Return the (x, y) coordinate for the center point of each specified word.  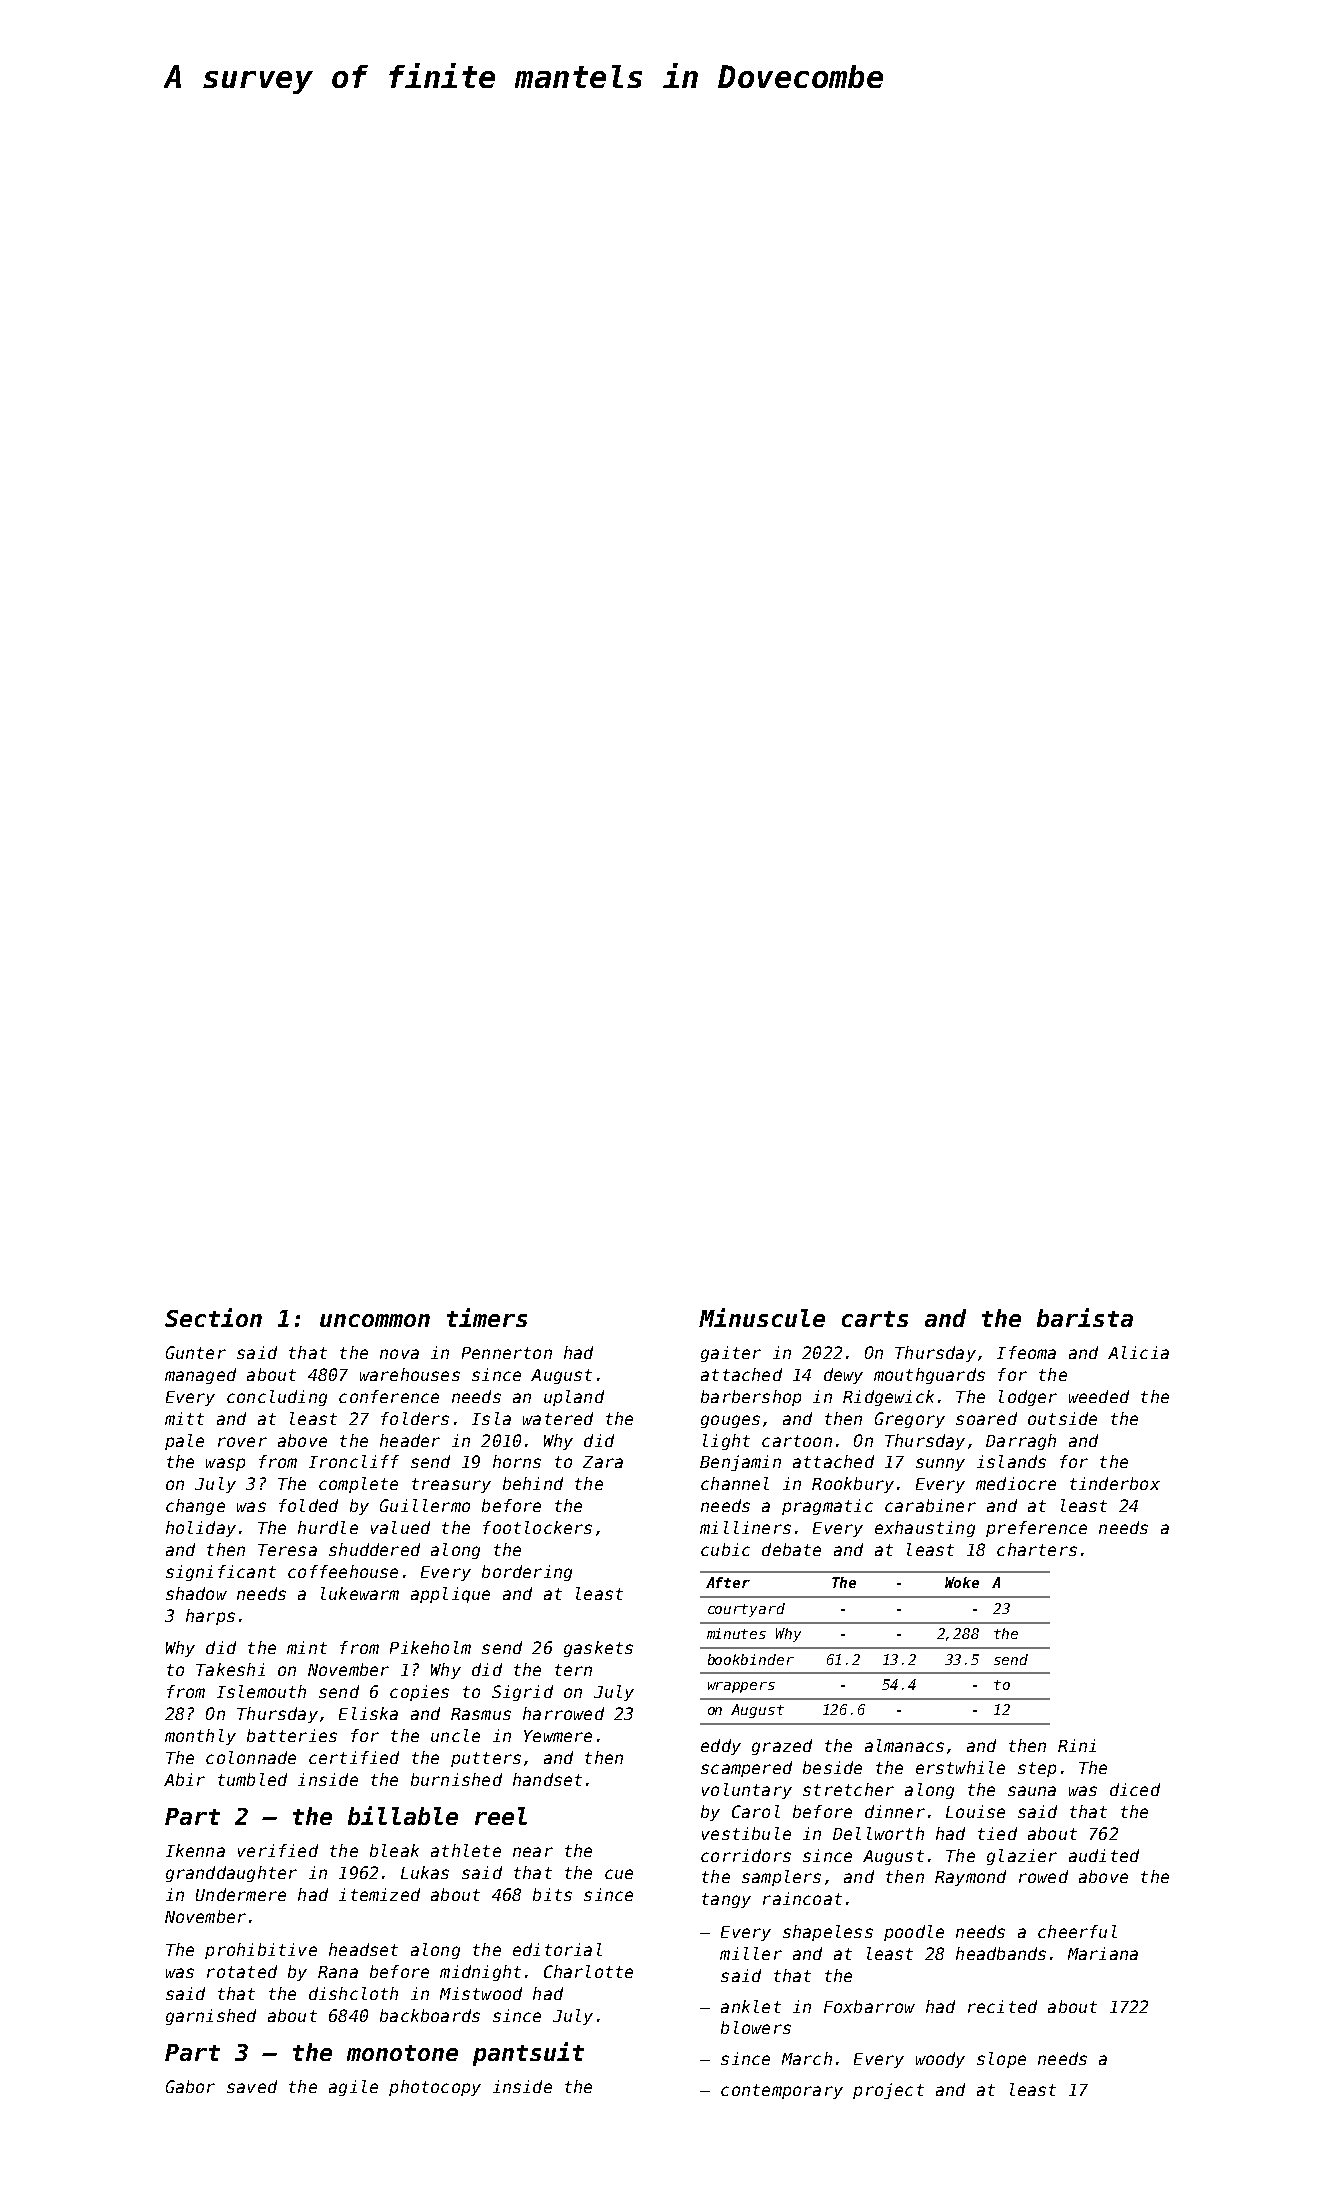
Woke (962, 1582)
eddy (721, 1747)
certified (354, 1757)
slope (1001, 2060)
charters (1037, 1549)
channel (735, 1483)
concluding (277, 1398)
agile (353, 2088)
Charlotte (588, 1971)
